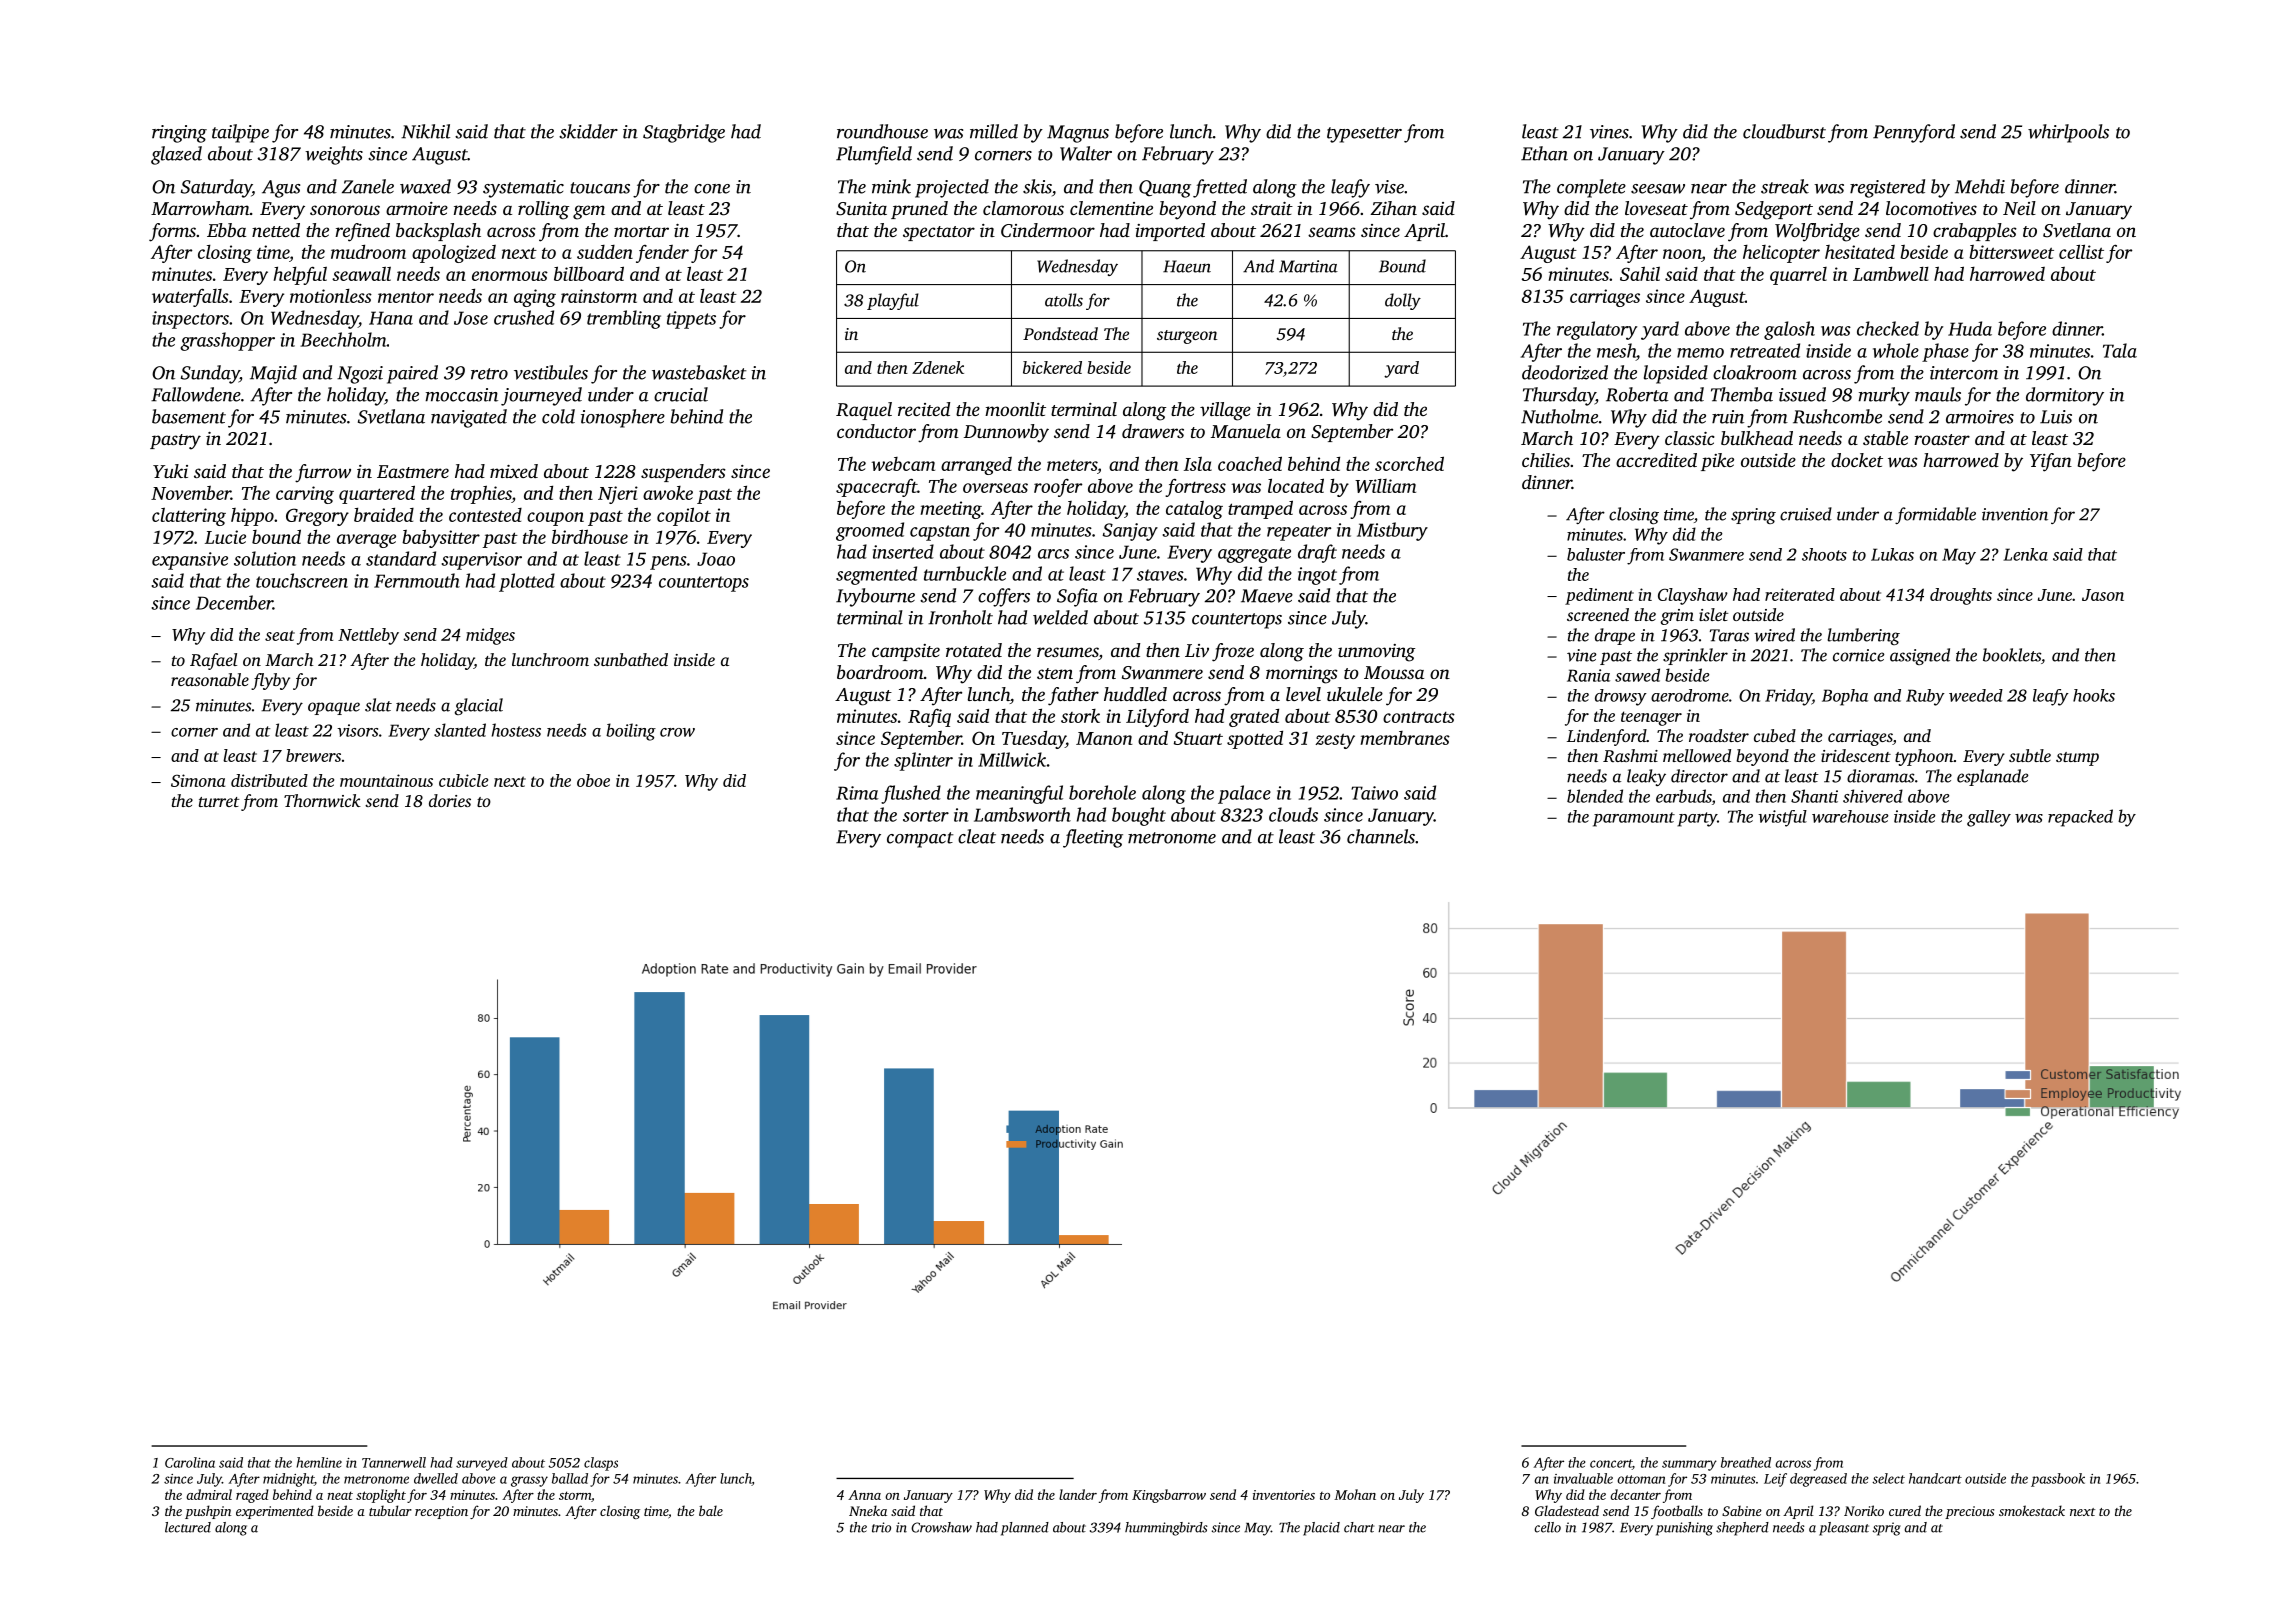 This screenshot has height=1620, width=2292. What do you see at coordinates (1658, 189) in the screenshot?
I see `seesaw` at bounding box center [1658, 189].
